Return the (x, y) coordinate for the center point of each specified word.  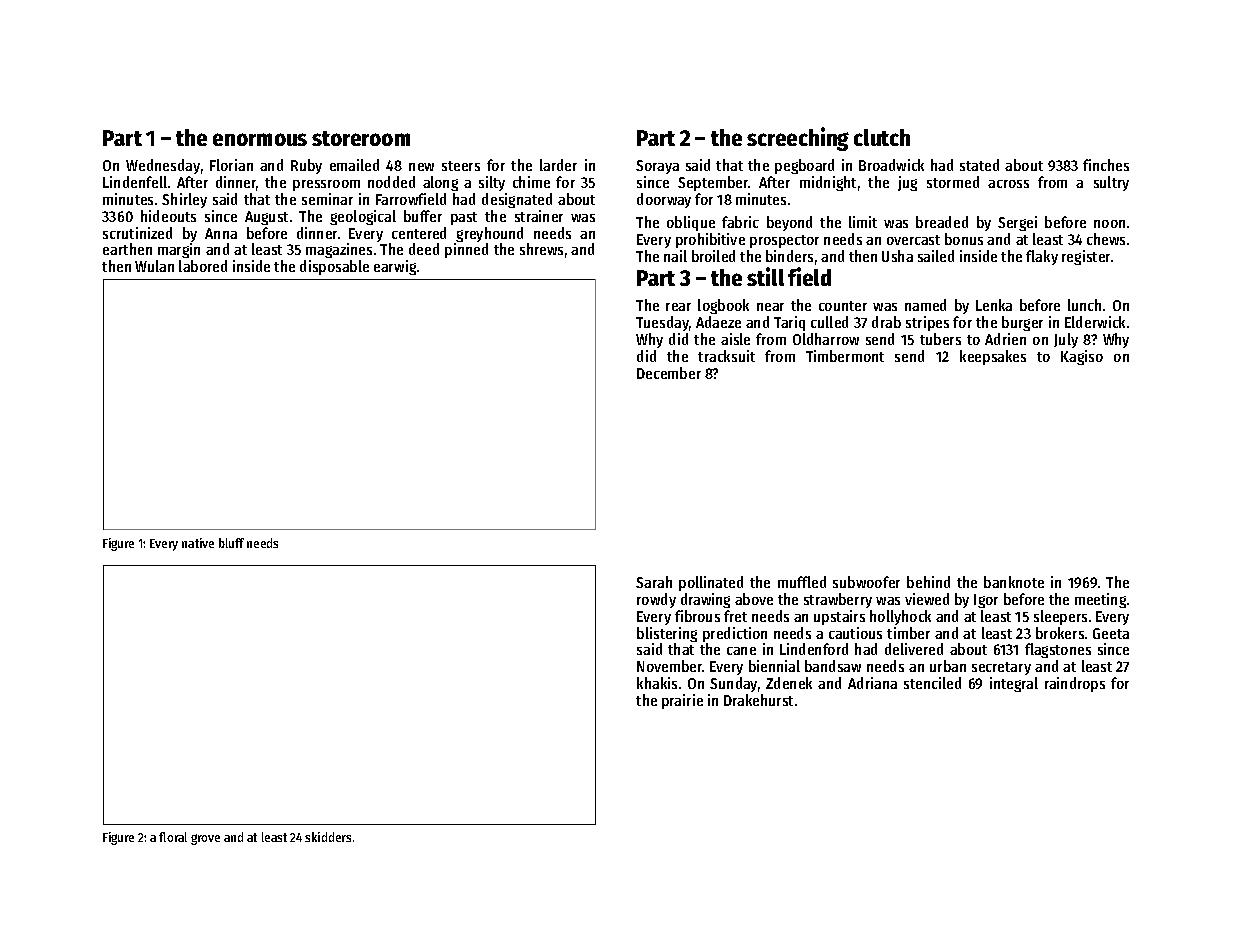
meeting (1100, 600)
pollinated (711, 583)
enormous (260, 139)
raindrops (1075, 684)
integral (1014, 684)
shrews (541, 249)
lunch (1084, 305)
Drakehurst (758, 700)
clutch (882, 137)
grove (205, 839)
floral (173, 837)
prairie (682, 701)
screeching (798, 139)
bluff (231, 543)
